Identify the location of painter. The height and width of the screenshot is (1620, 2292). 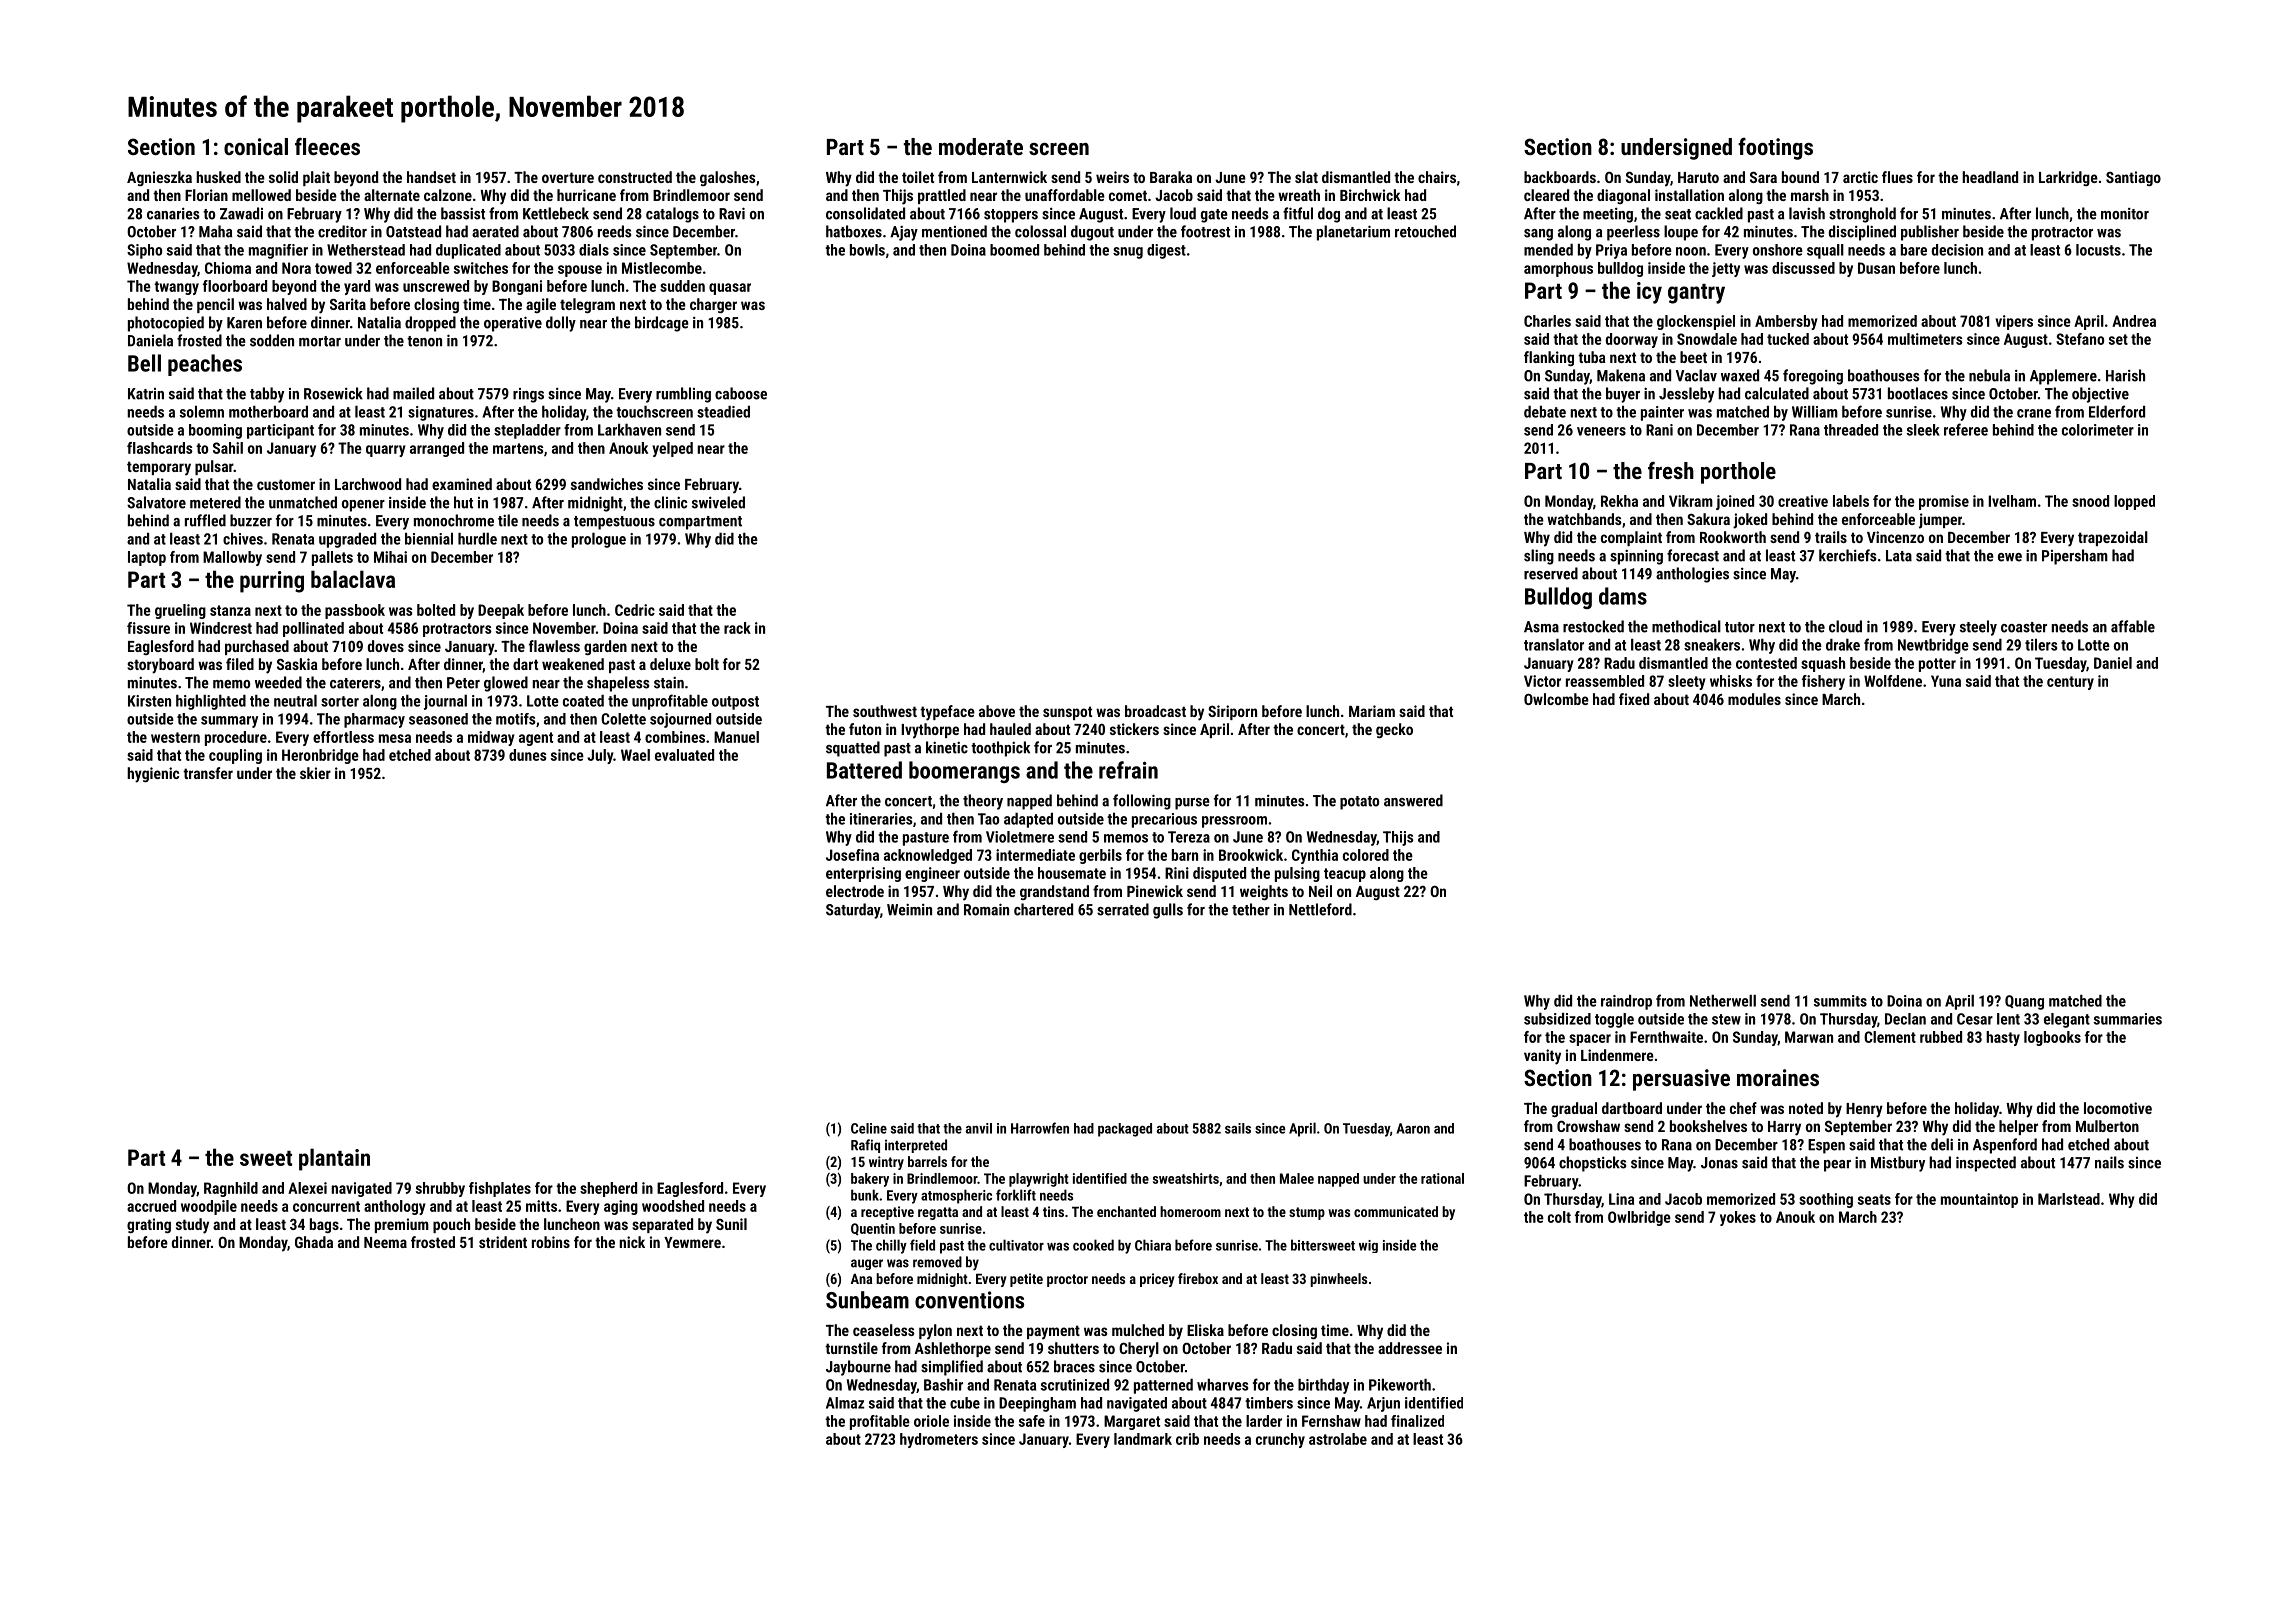
(1662, 413).
